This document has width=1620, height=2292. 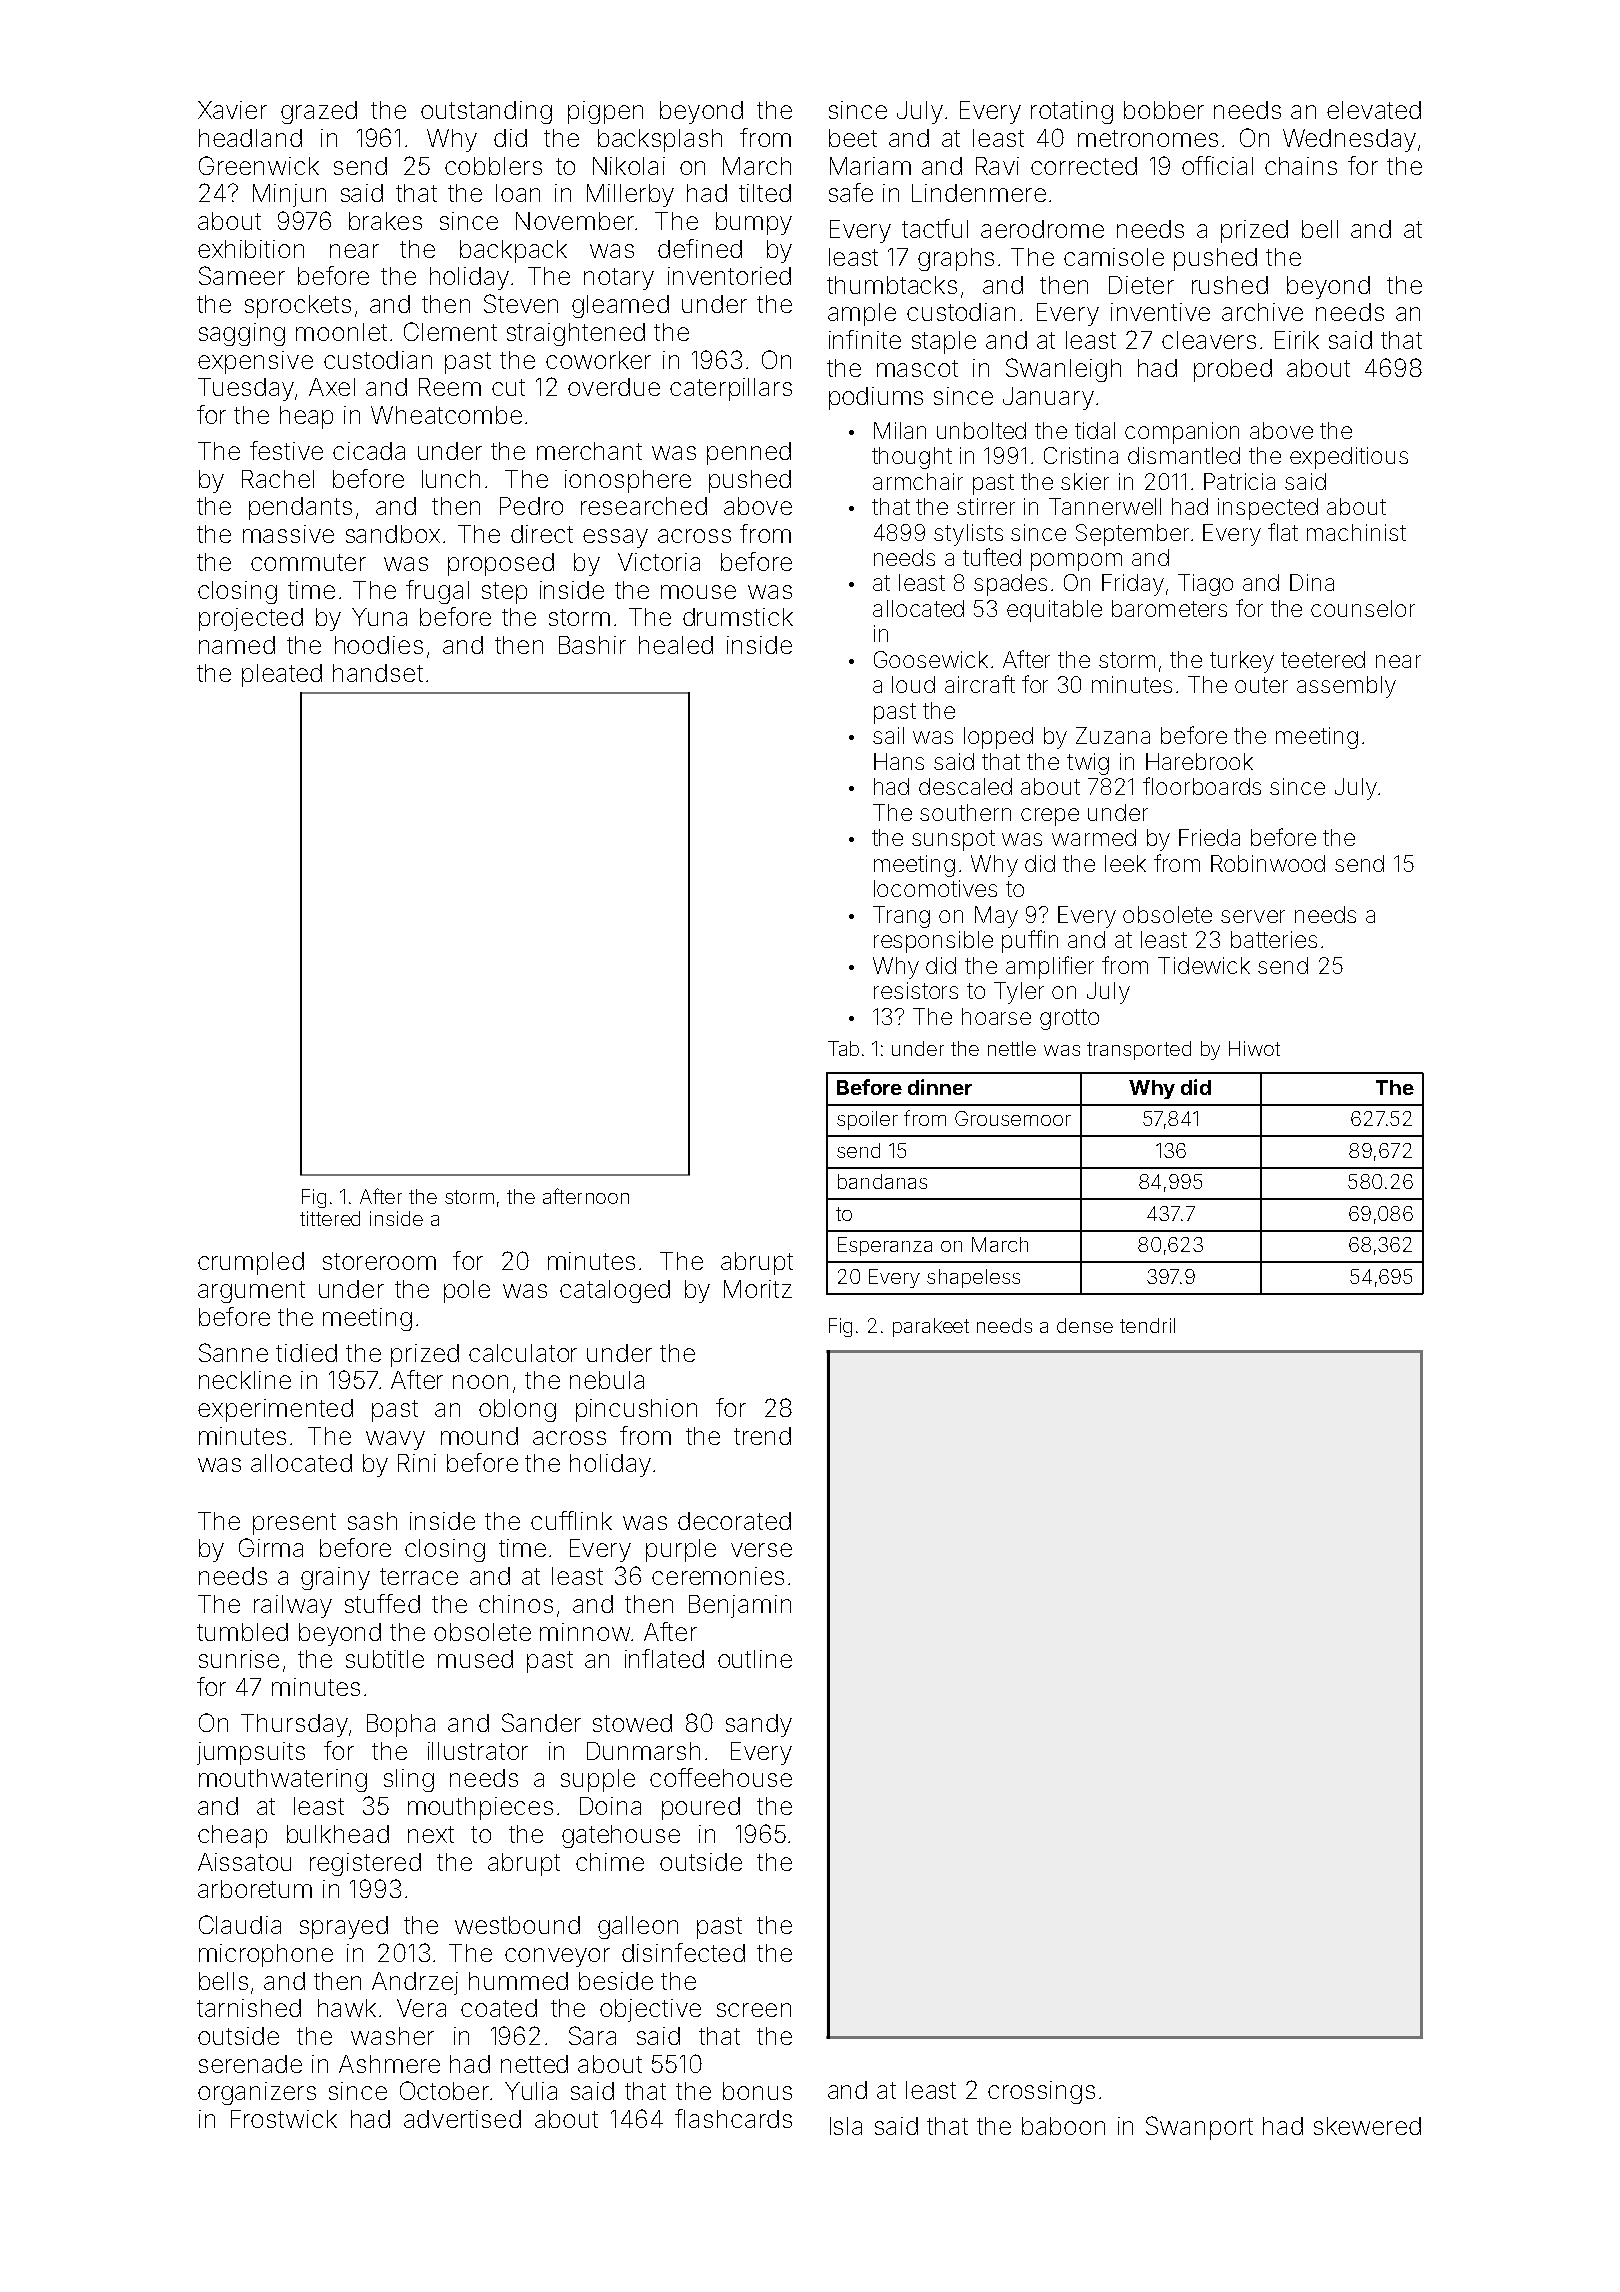 What do you see at coordinates (853, 138) in the document?
I see `beet` at bounding box center [853, 138].
